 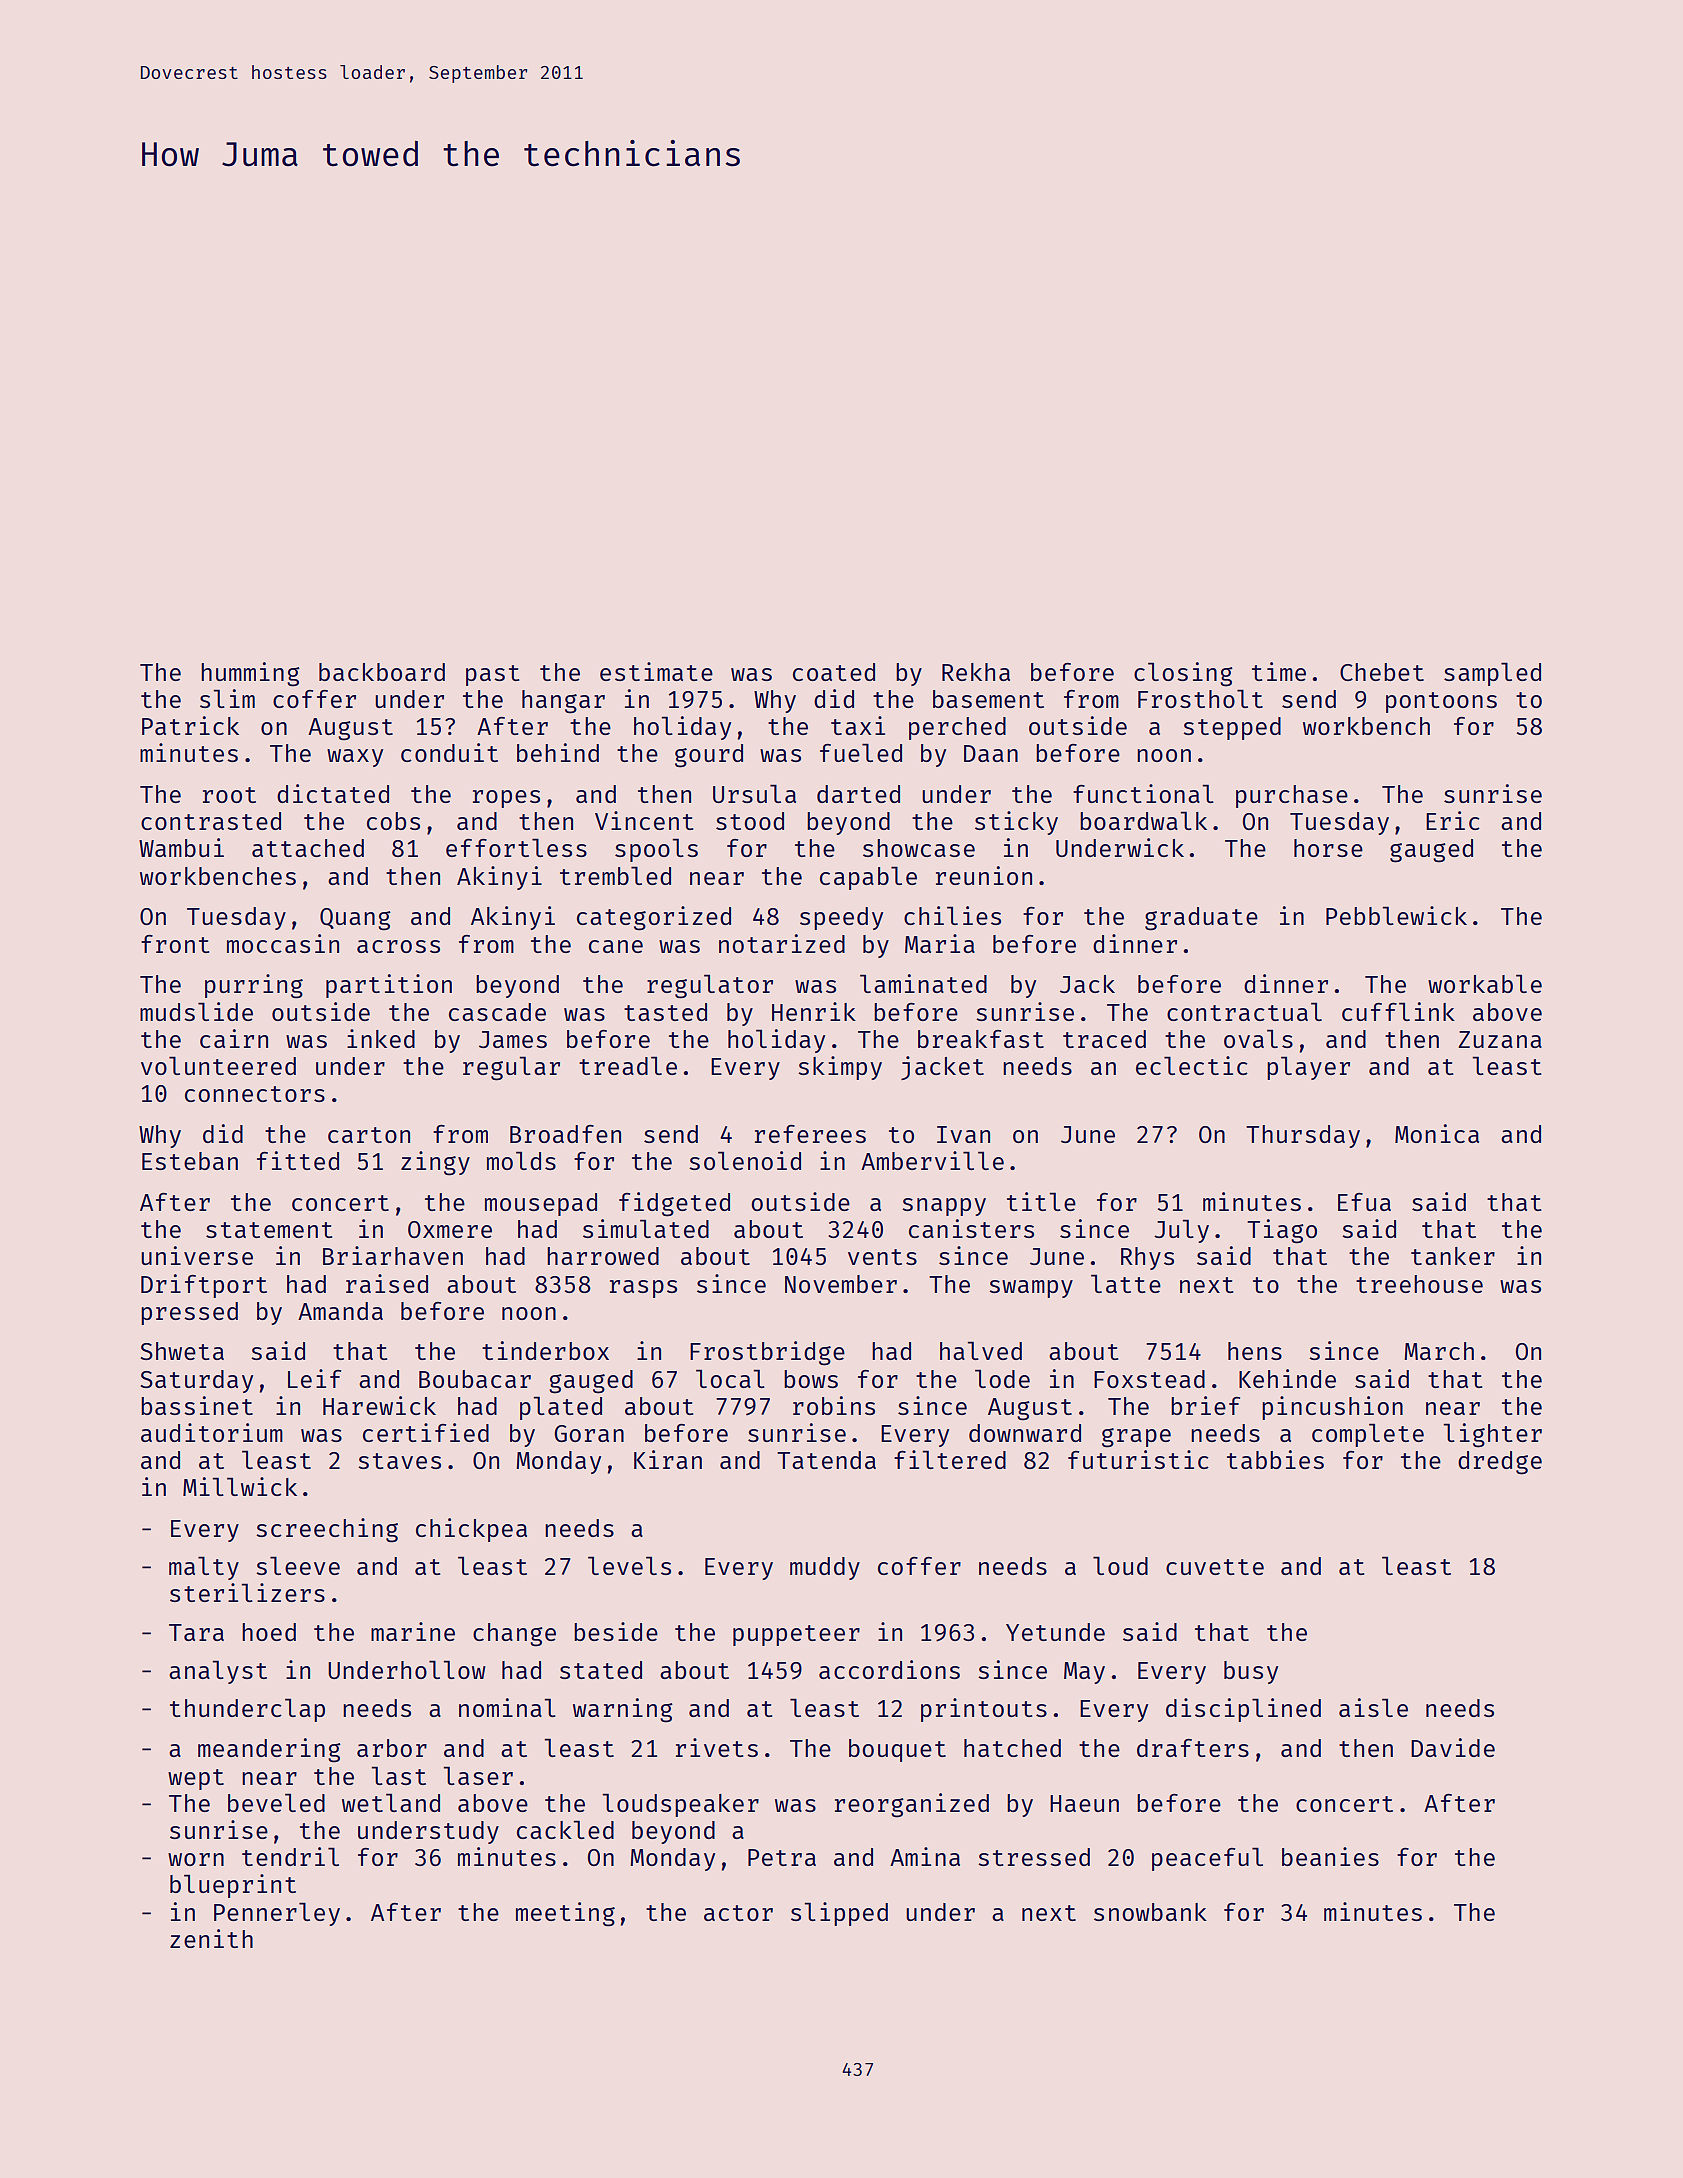 What do you see at coordinates (563, 702) in the image?
I see `hangar` at bounding box center [563, 702].
